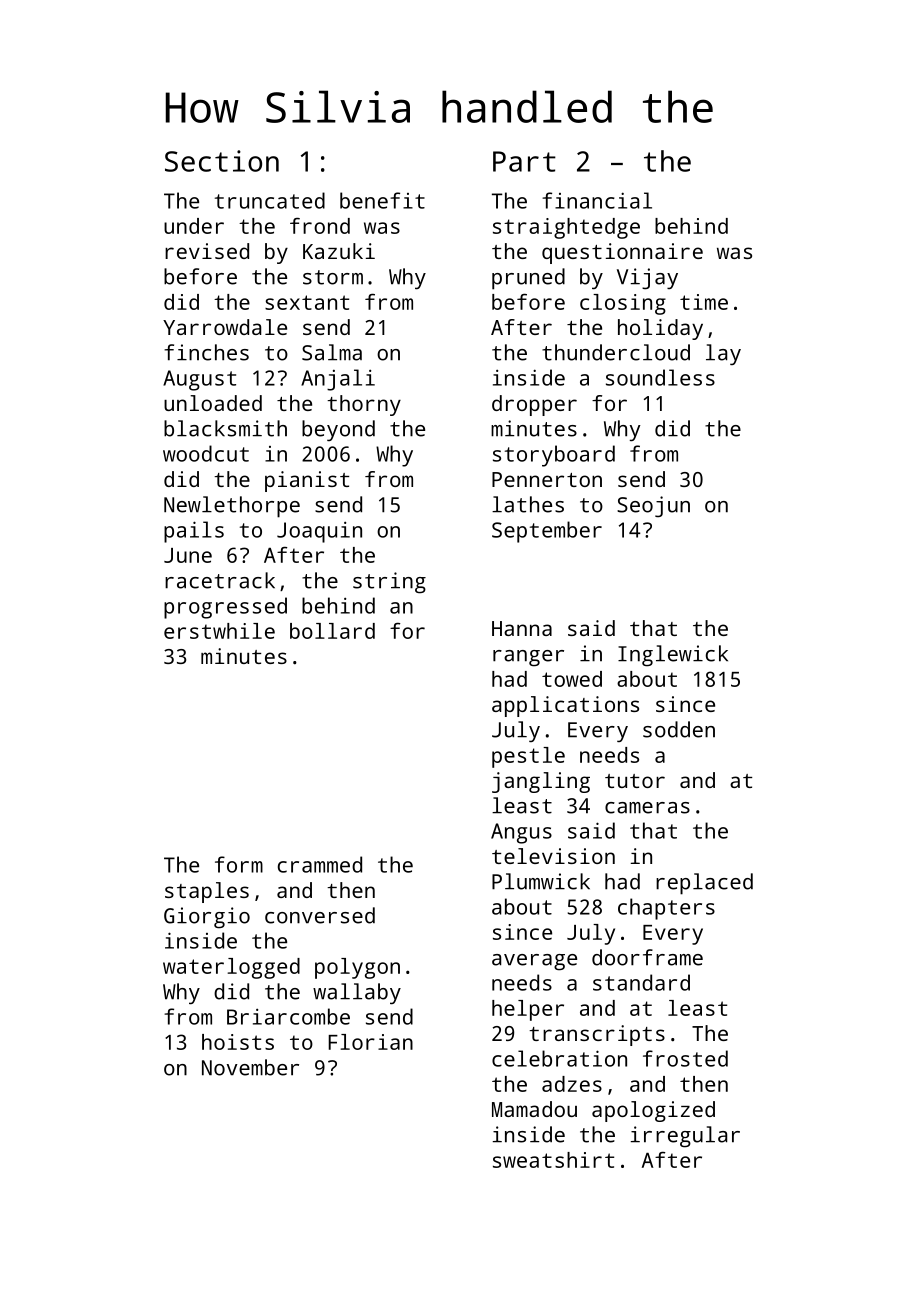 The image size is (924, 1311). What do you see at coordinates (338, 430) in the page?
I see `beyond` at bounding box center [338, 430].
